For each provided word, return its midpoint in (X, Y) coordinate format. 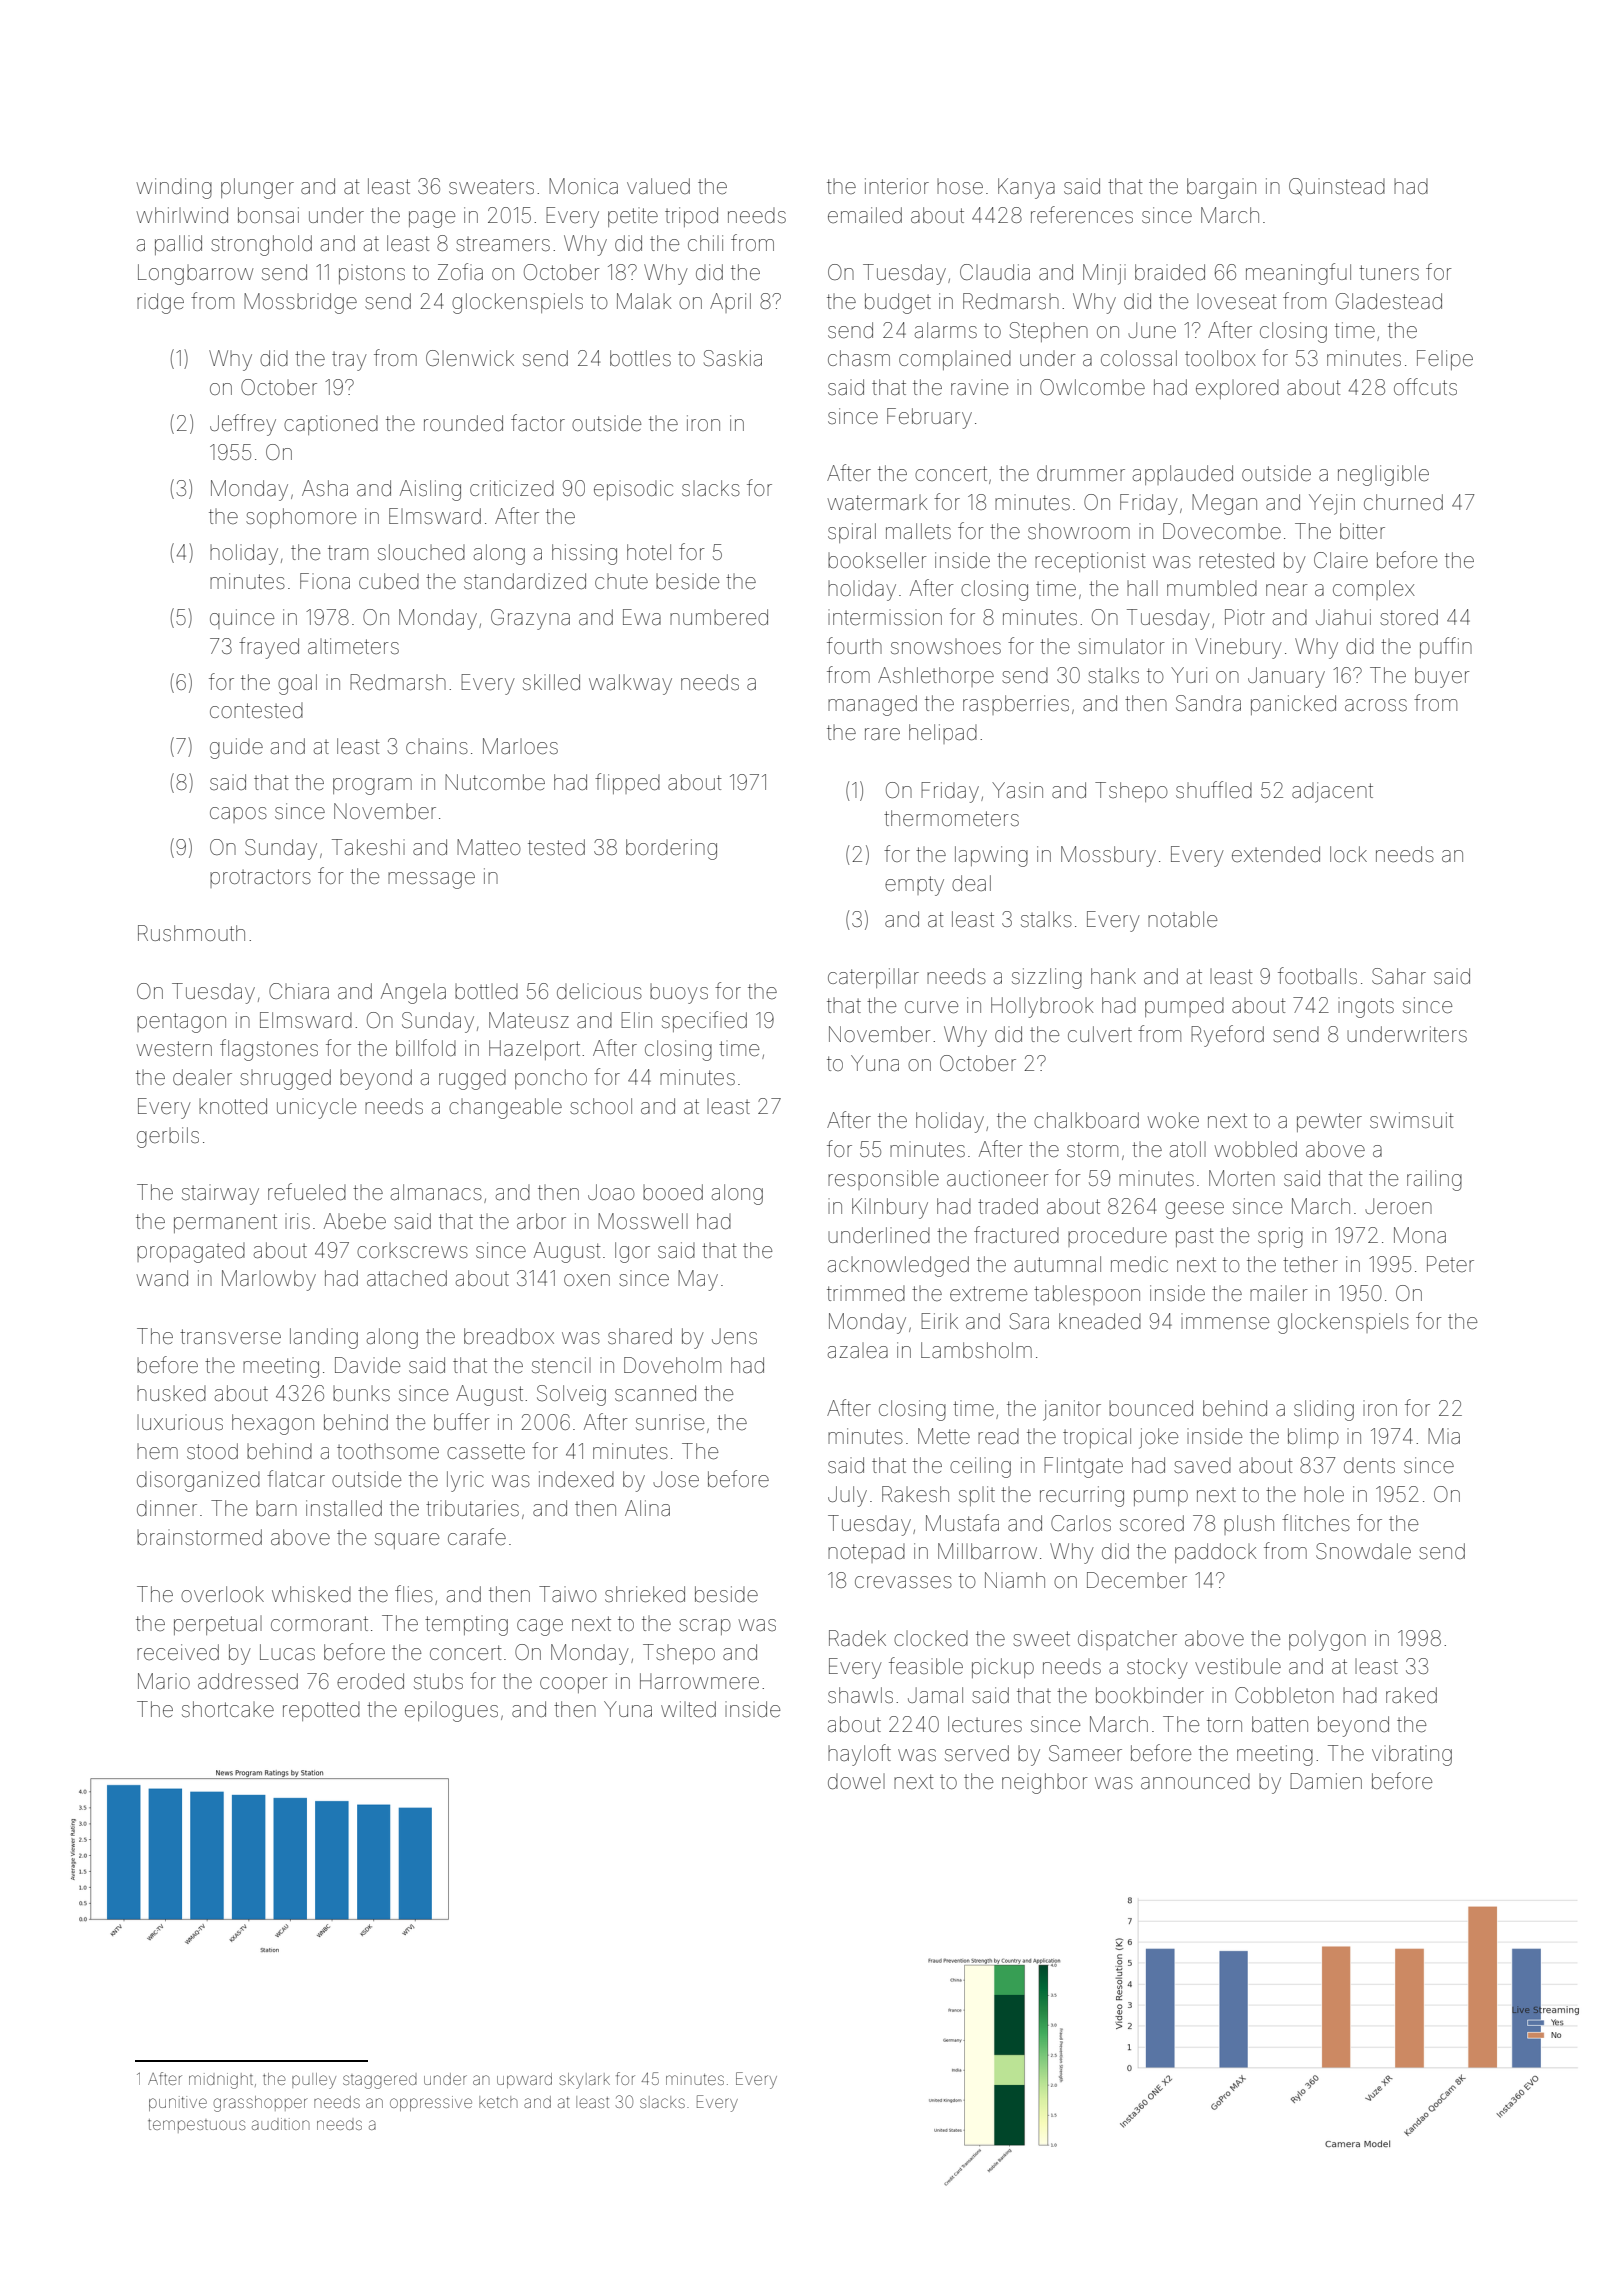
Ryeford (1227, 1036)
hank (1113, 976)
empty (914, 886)
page (432, 219)
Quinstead (1337, 187)
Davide (367, 1365)
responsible (883, 1180)
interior (897, 186)
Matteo (489, 847)
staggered (380, 2082)
